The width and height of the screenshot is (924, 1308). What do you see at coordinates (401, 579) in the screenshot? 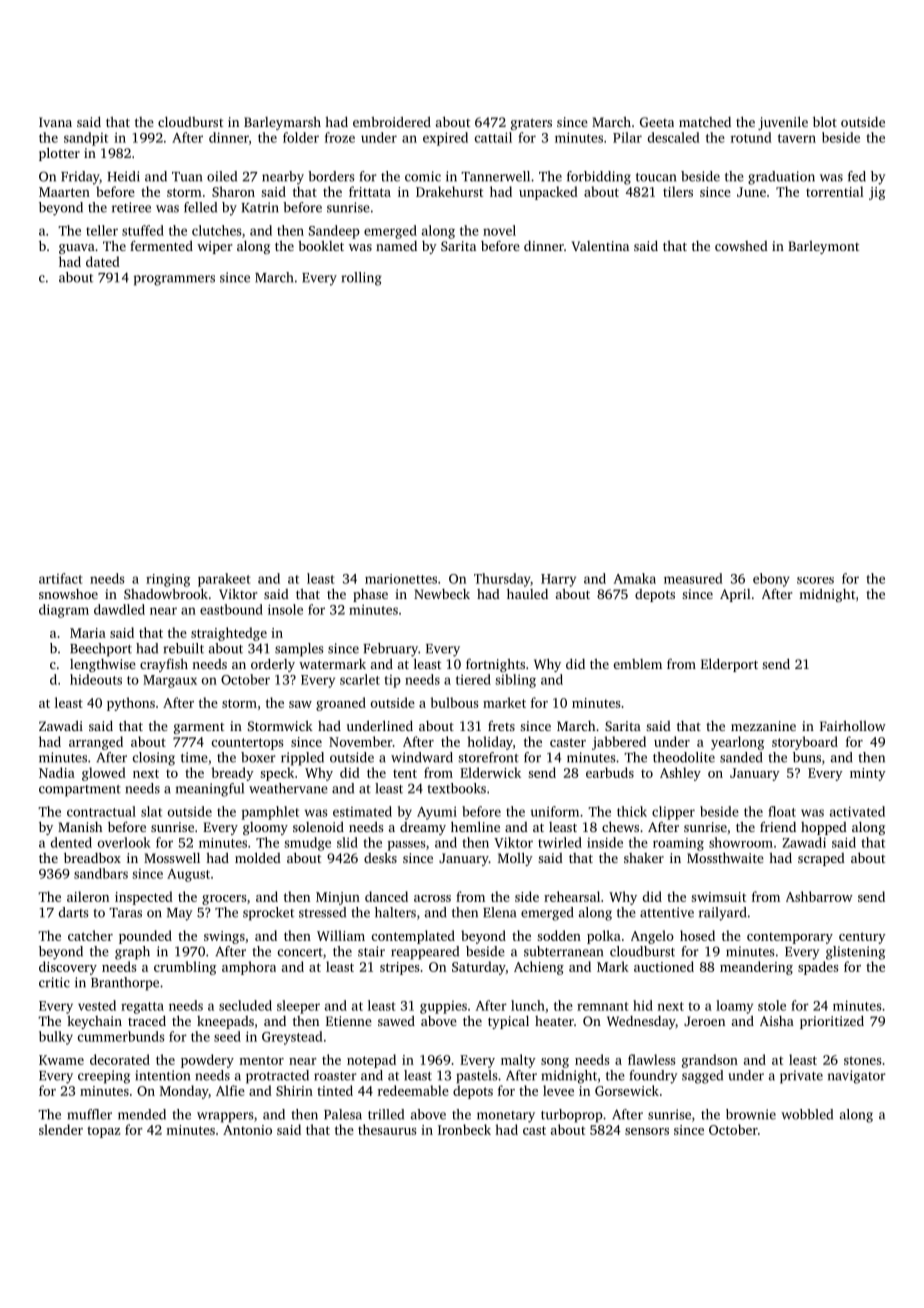
I see `marionettes` at bounding box center [401, 579].
